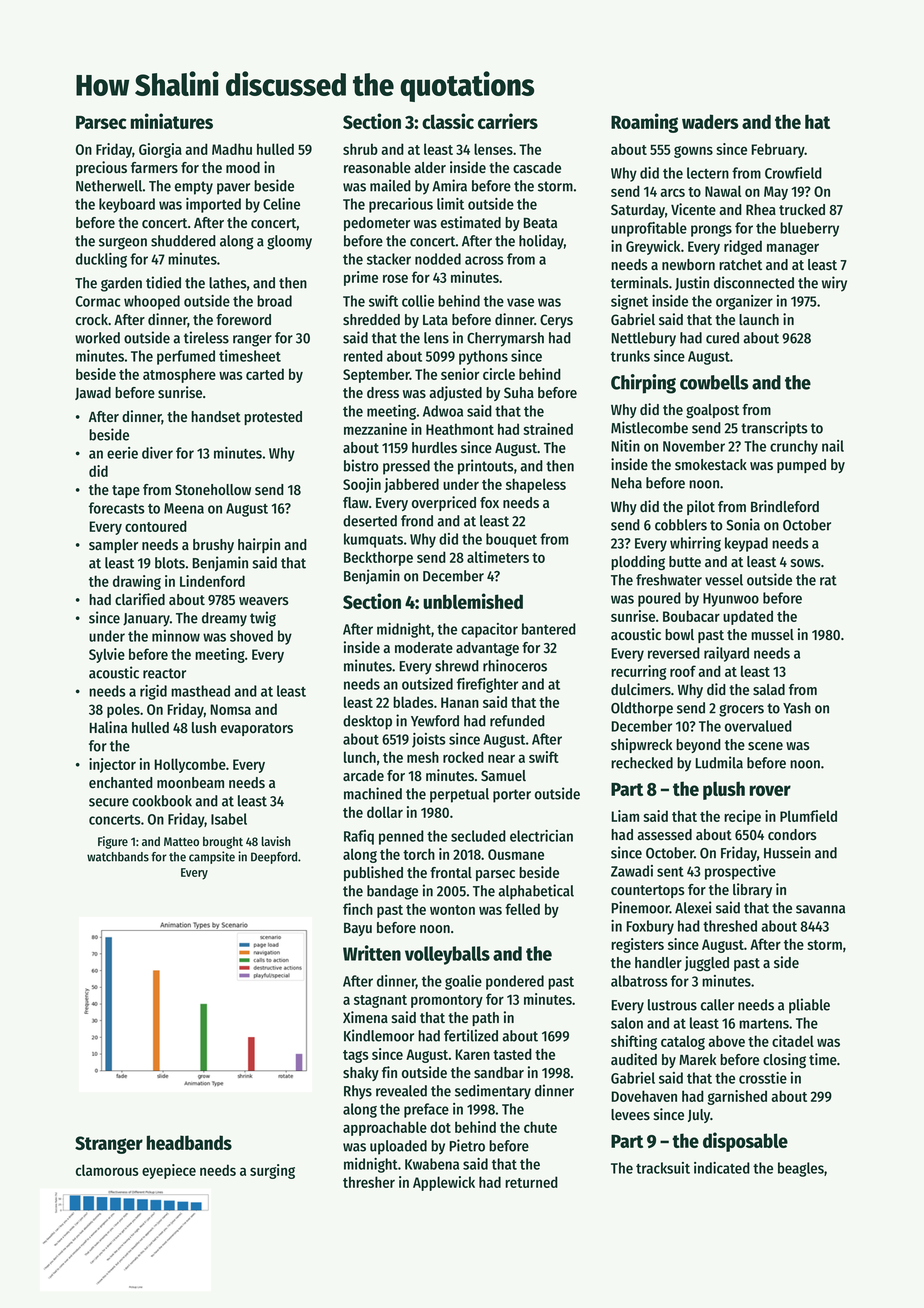 The width and height of the page is (924, 1308). I want to click on brought, so click(223, 843).
